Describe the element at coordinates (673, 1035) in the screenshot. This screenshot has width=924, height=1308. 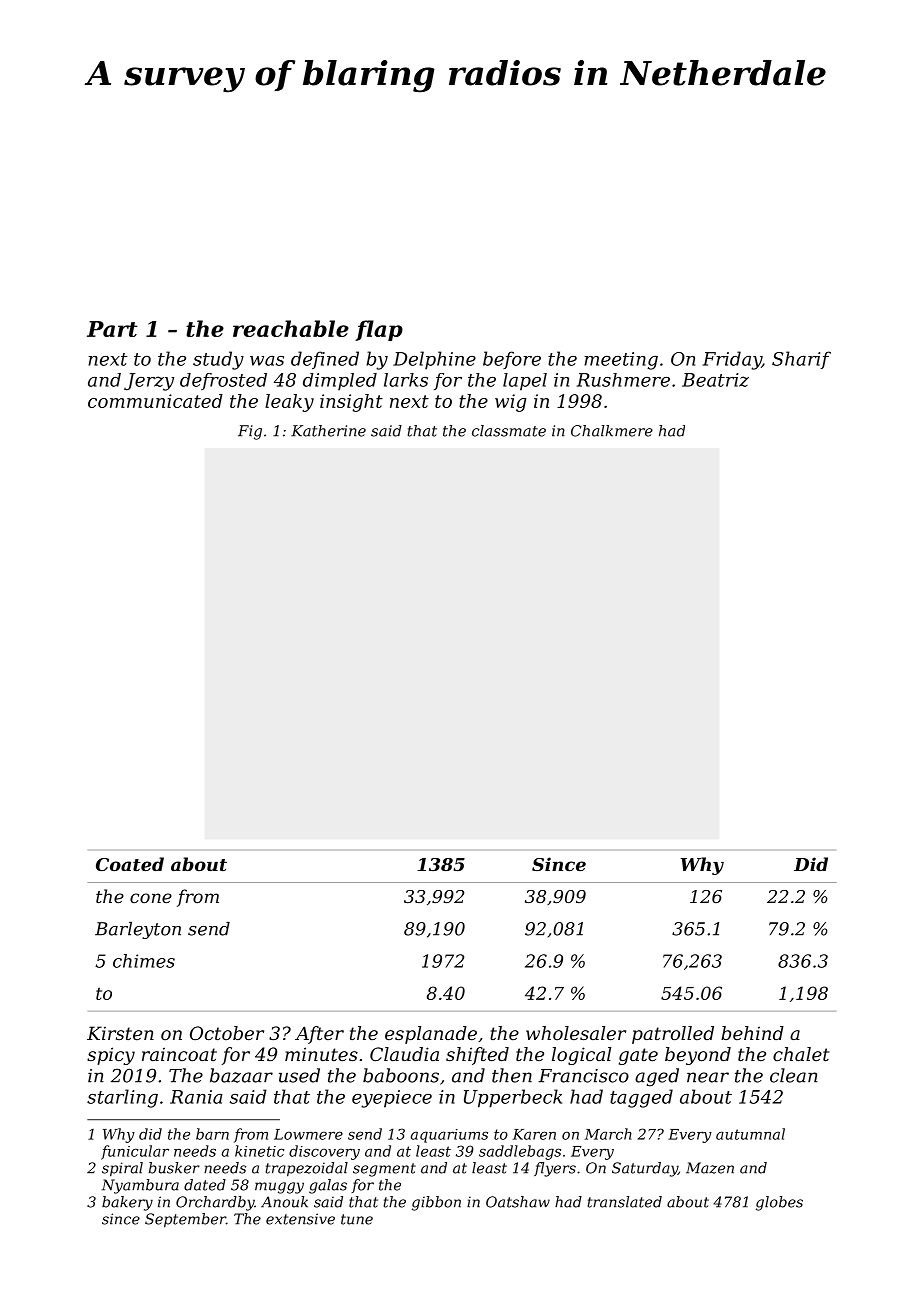
I see `patrolled` at that location.
